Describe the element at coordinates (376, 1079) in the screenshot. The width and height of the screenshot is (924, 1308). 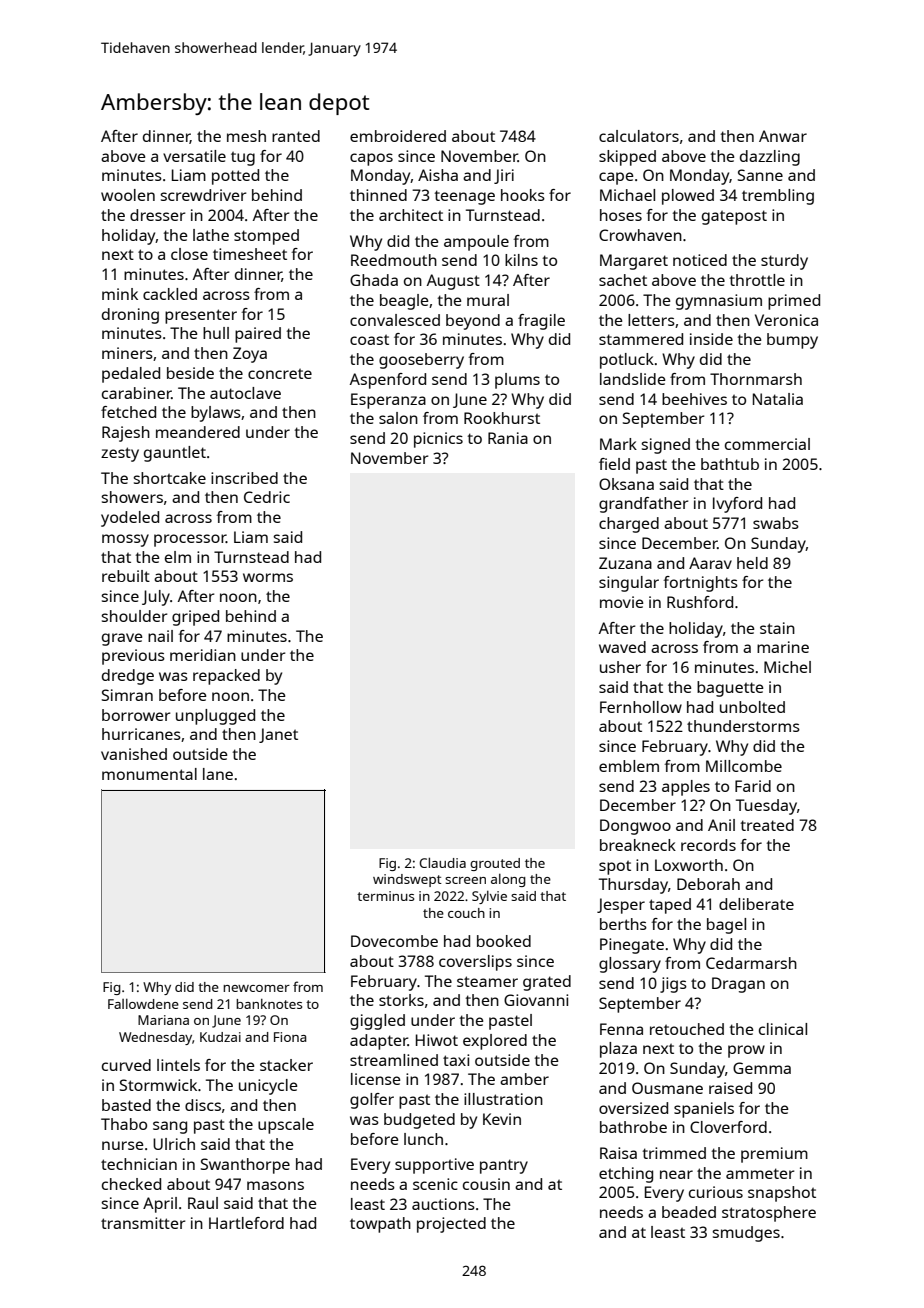
I see `license` at that location.
